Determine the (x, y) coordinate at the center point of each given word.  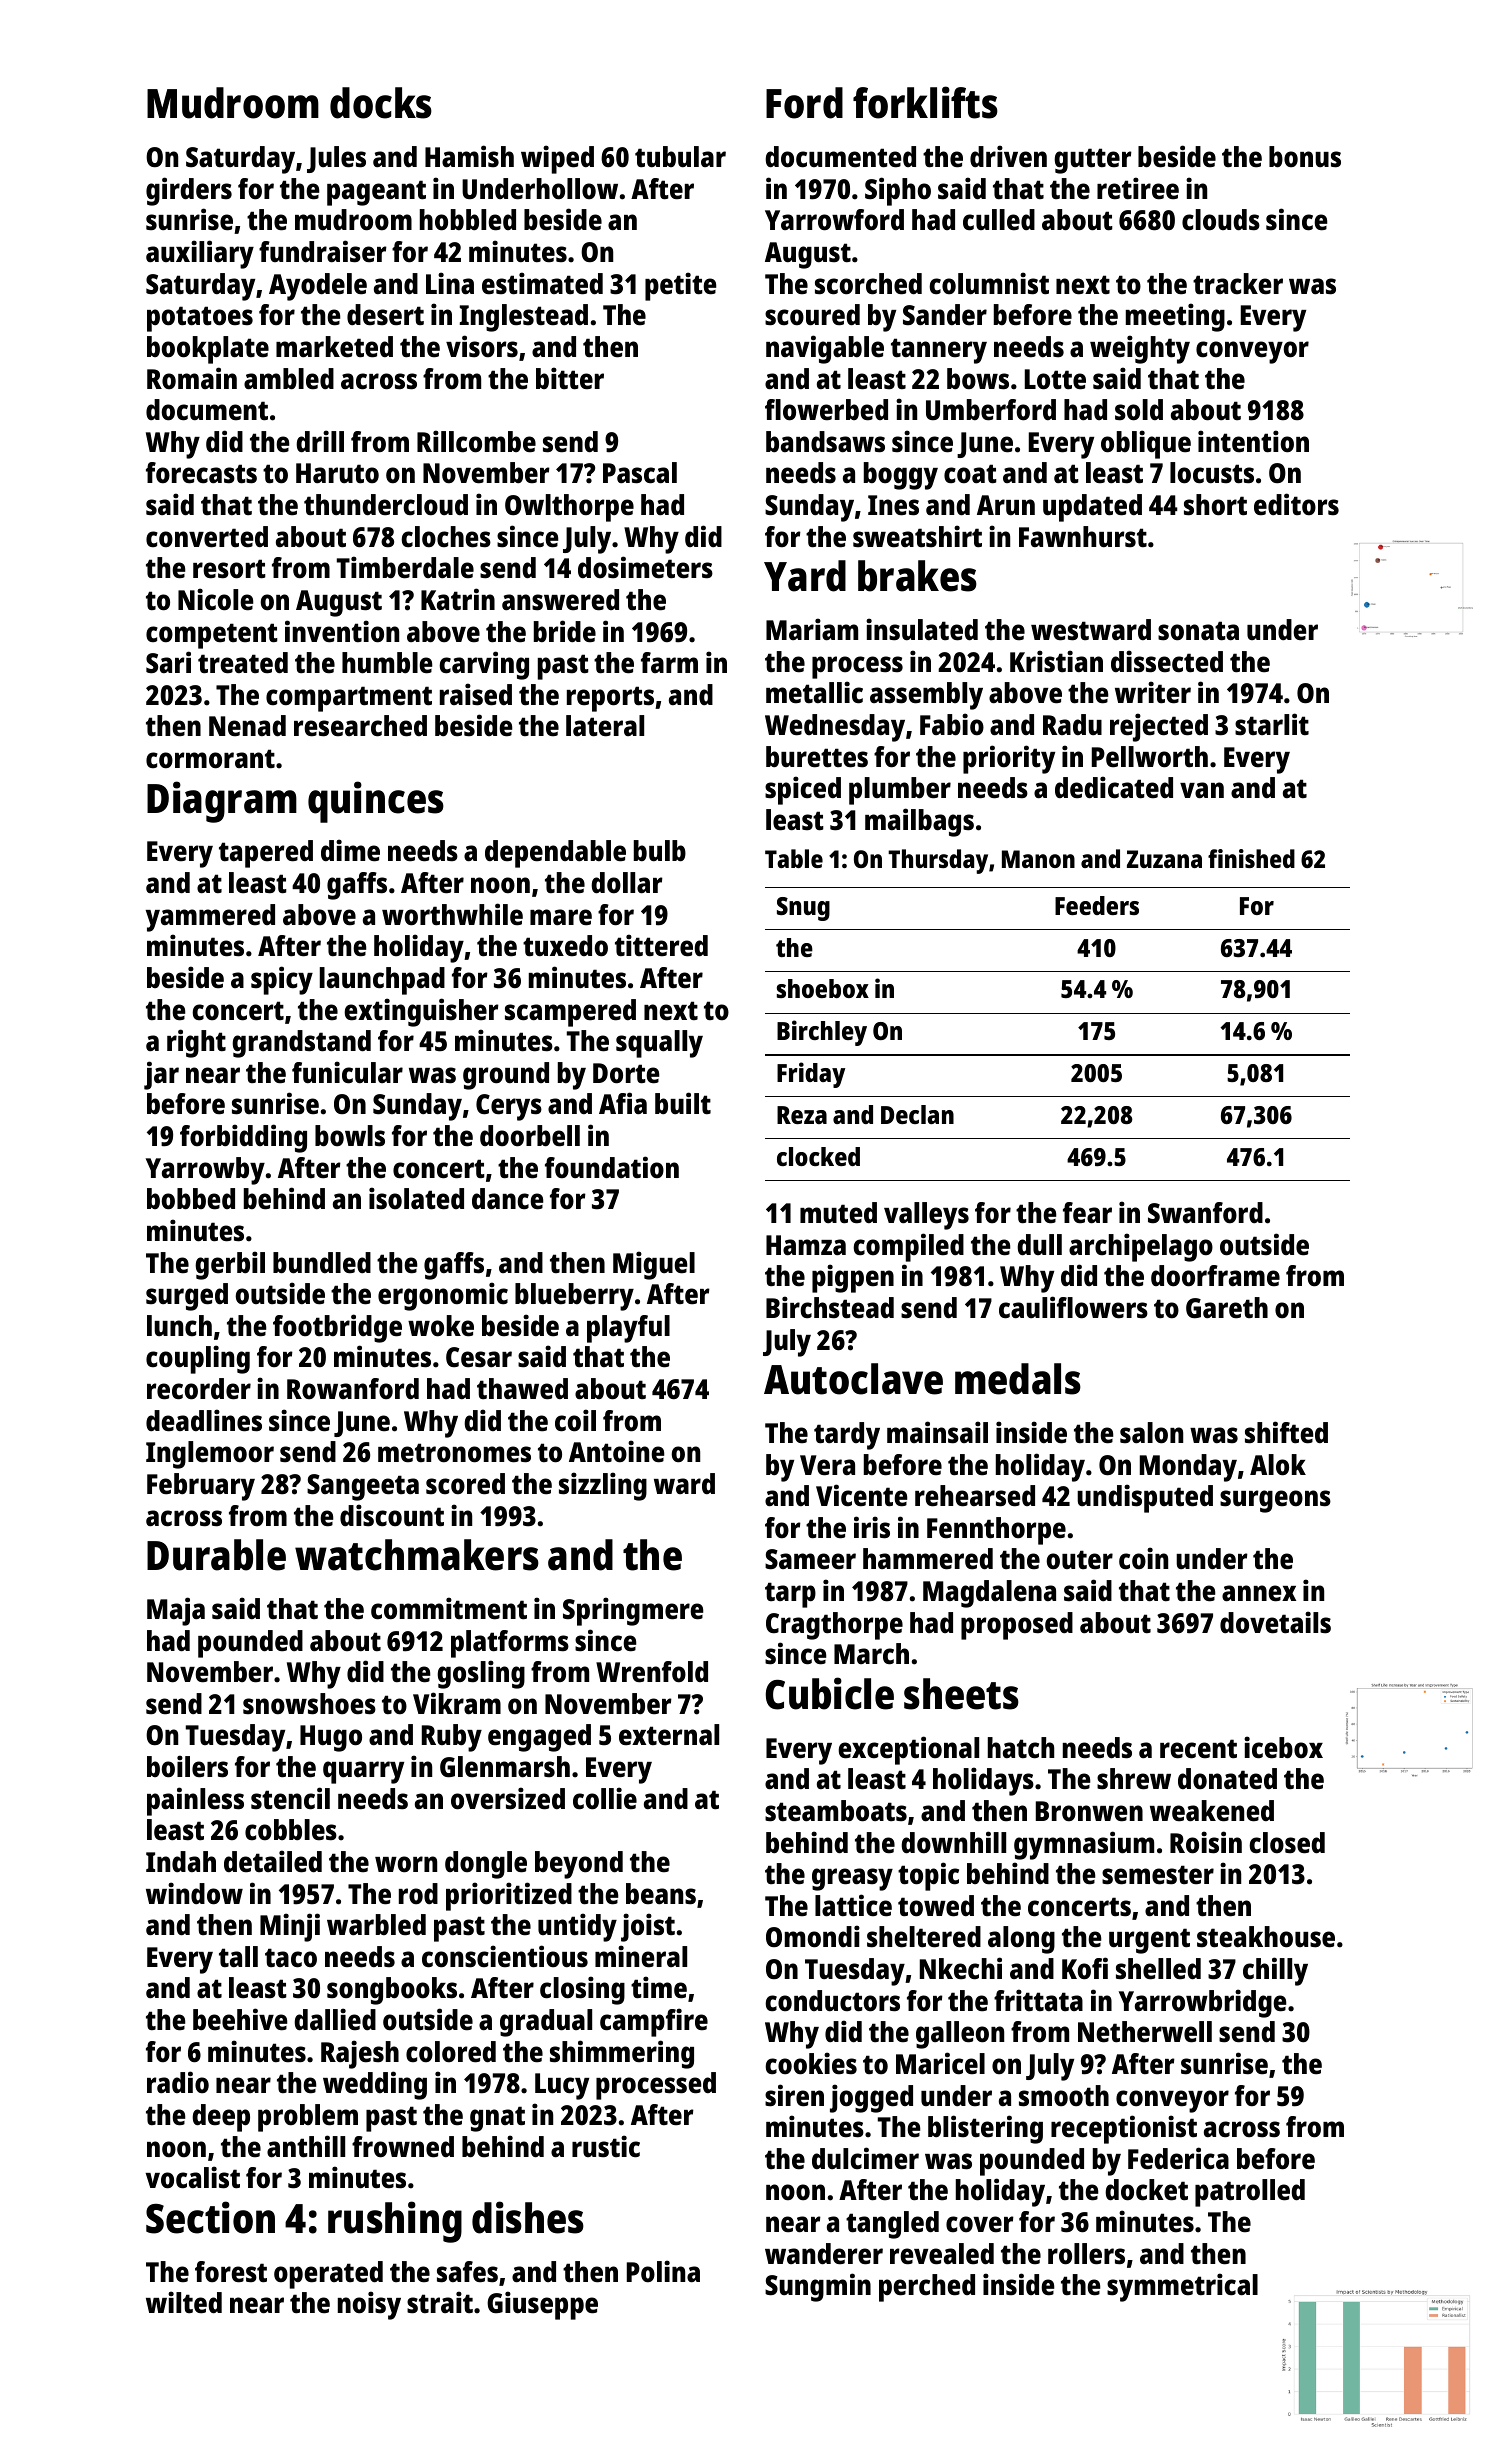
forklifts (925, 102)
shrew (1134, 1779)
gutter (1093, 161)
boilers (187, 1766)
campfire (654, 2022)
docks (381, 103)
